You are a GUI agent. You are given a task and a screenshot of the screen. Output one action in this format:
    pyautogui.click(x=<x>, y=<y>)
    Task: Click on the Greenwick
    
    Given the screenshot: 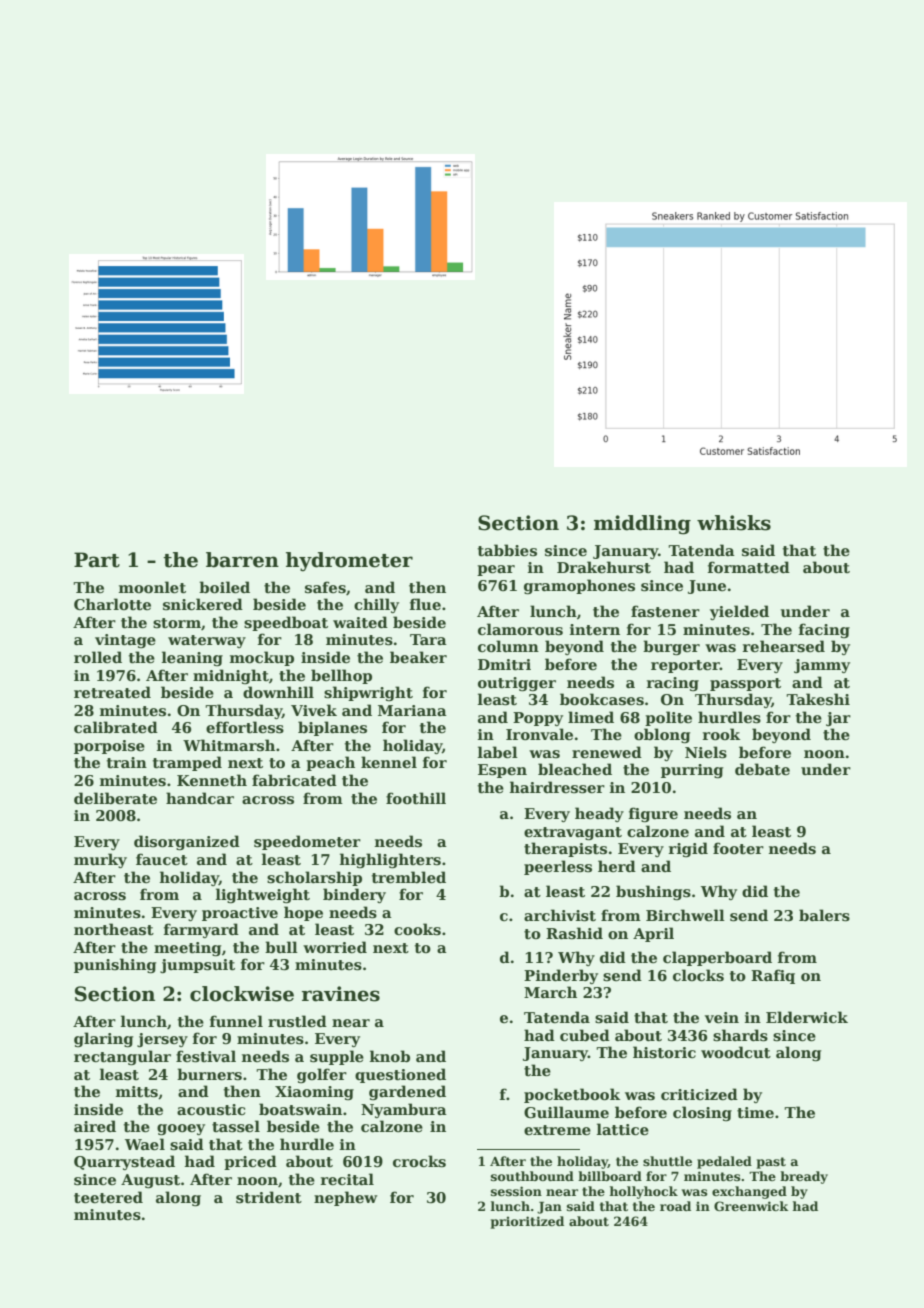 What is the action you would take?
    pyautogui.click(x=751, y=1206)
